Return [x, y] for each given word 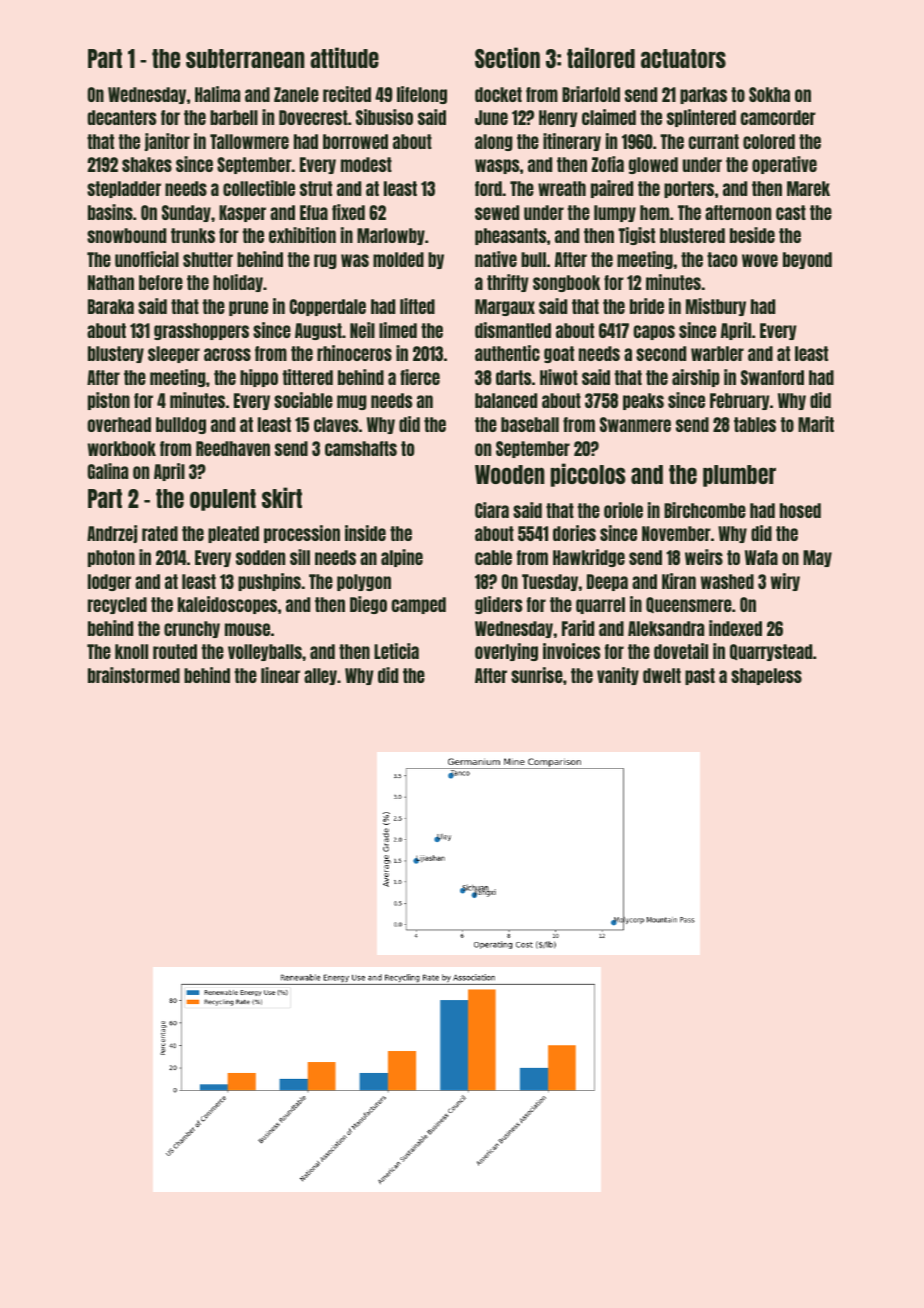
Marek [808, 188]
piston [109, 401]
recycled [117, 605]
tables [755, 424]
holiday [238, 283]
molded [398, 259]
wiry [785, 582]
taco [722, 259]
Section [507, 57]
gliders [499, 605]
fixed [348, 212]
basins [110, 212]
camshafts [361, 448]
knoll [131, 651]
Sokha [769, 94]
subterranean [245, 58]
